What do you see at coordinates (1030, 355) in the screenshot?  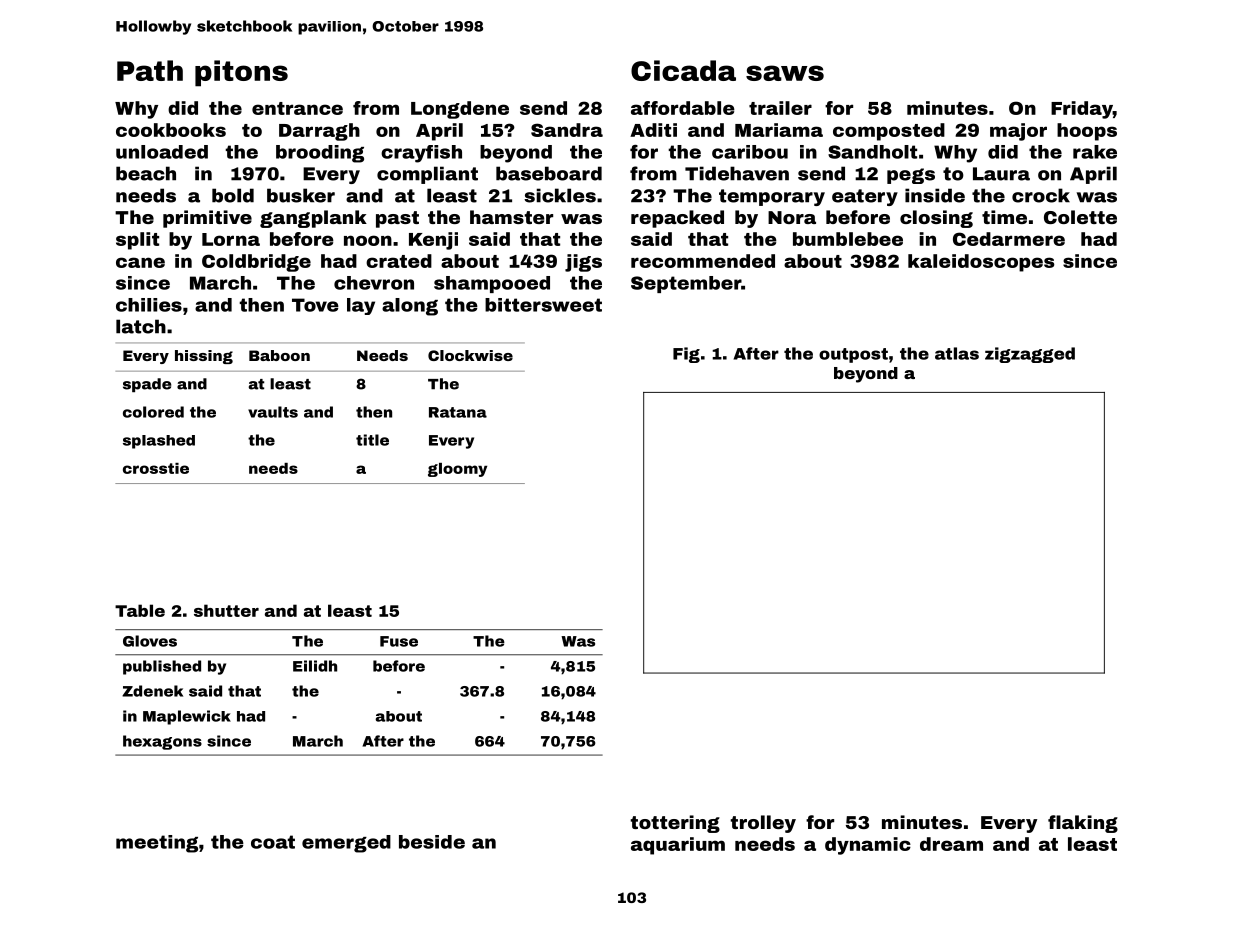 I see `zigzagged` at bounding box center [1030, 355].
